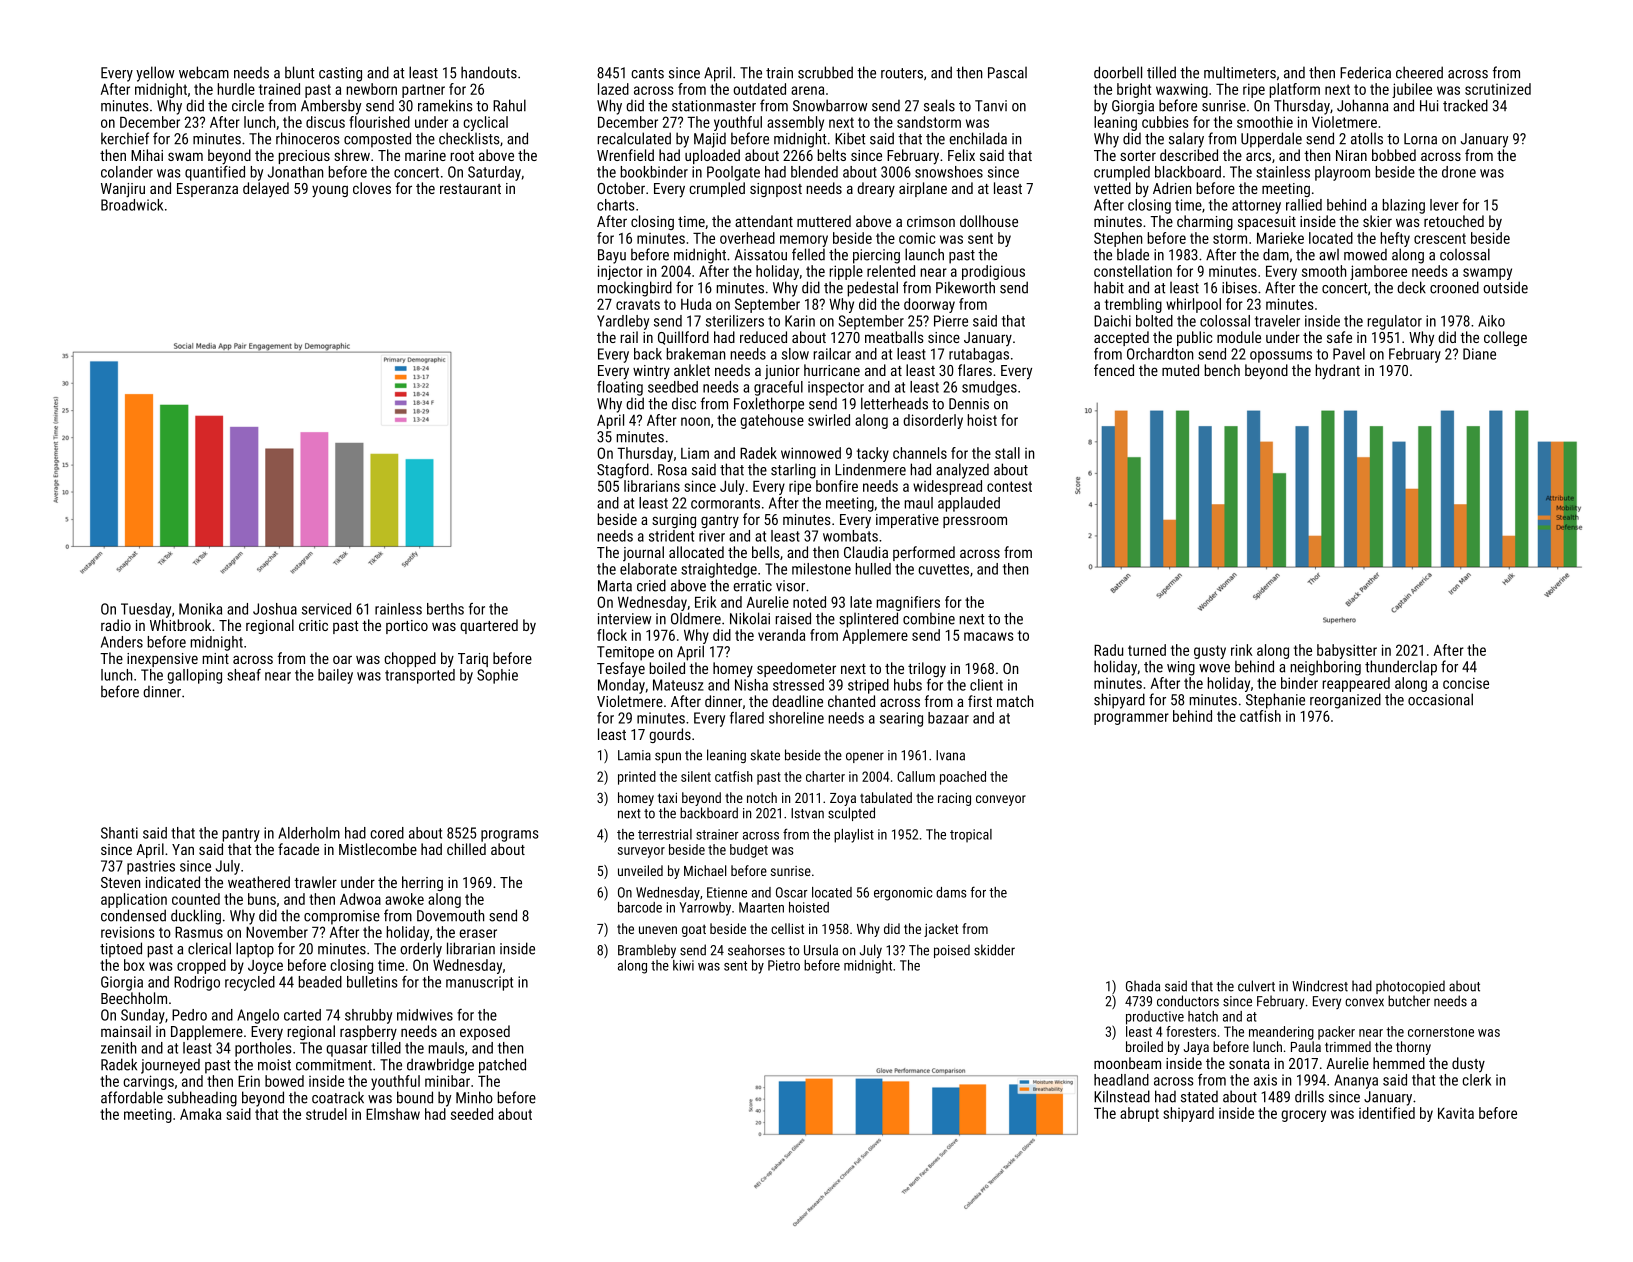  Describe the element at coordinates (262, 899) in the screenshot. I see `buns` at that location.
